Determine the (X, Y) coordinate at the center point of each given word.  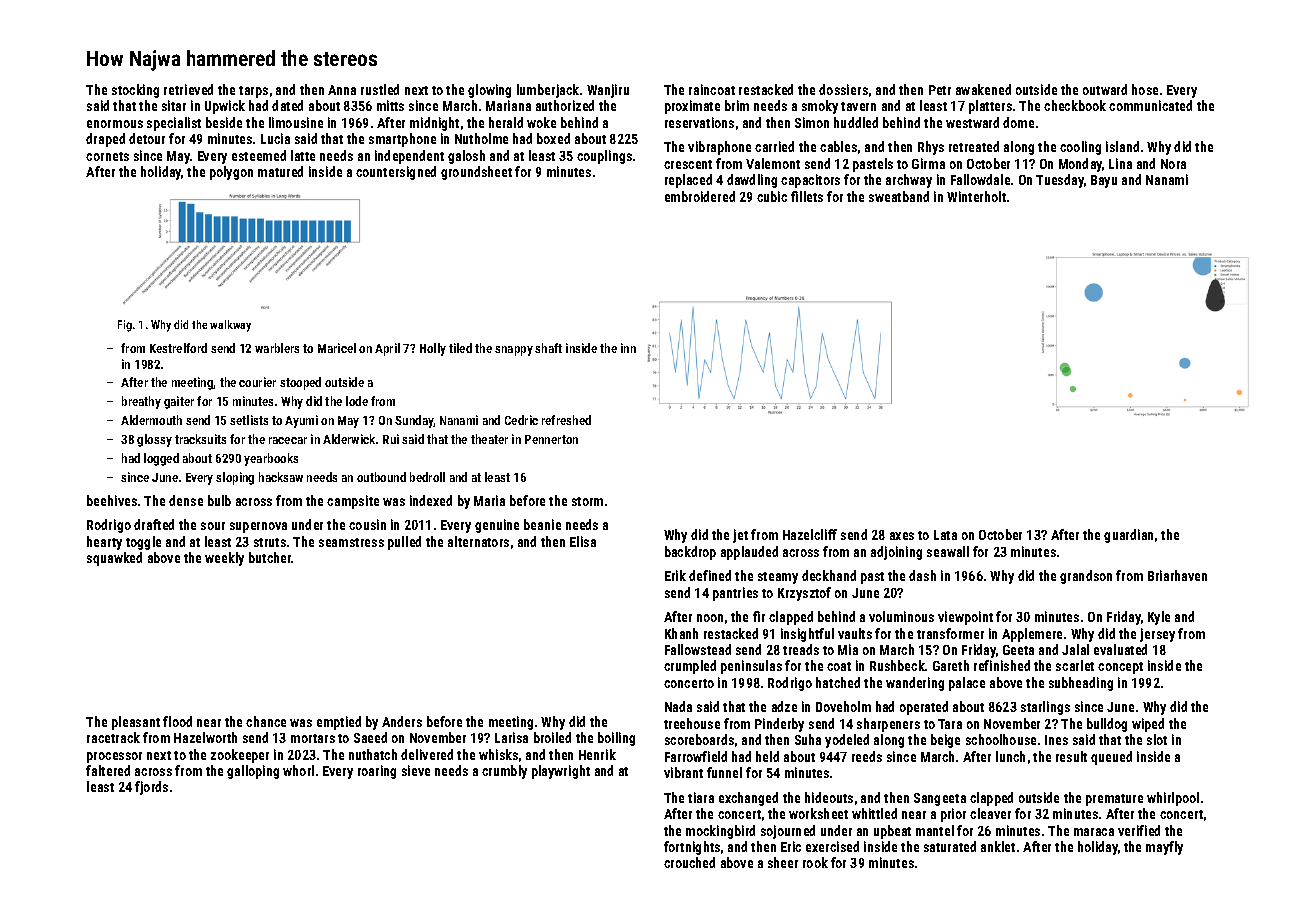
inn (628, 348)
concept (1120, 668)
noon (710, 618)
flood (177, 721)
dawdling (752, 181)
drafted (154, 524)
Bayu (1104, 181)
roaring (377, 772)
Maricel (337, 348)
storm (587, 501)
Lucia (275, 138)
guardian (1128, 536)
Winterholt (976, 196)
